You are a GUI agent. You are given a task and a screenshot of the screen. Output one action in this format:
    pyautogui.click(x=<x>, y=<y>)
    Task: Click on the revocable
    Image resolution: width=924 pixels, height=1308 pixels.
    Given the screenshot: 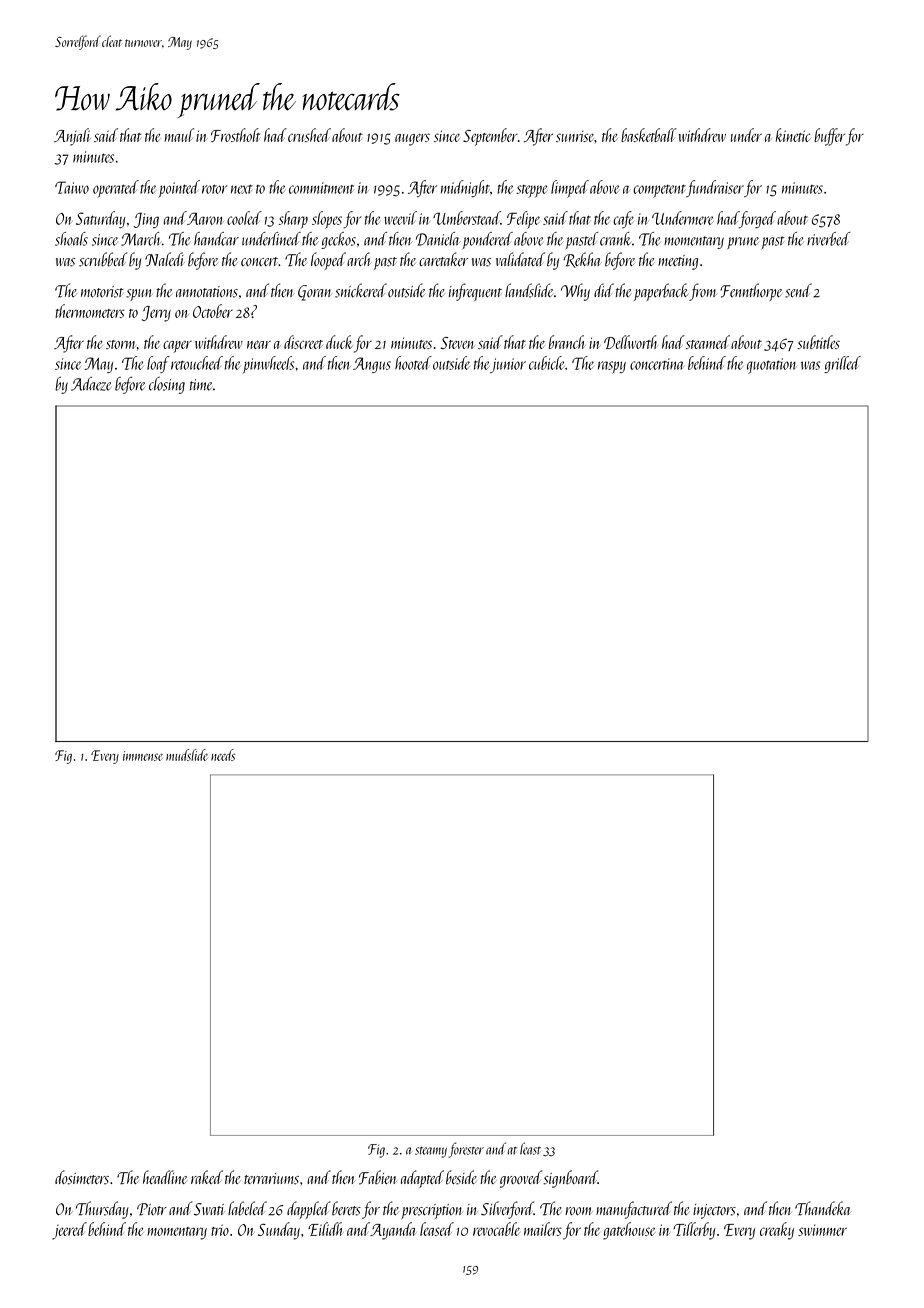 What is the action you would take?
    pyautogui.click(x=496, y=1229)
